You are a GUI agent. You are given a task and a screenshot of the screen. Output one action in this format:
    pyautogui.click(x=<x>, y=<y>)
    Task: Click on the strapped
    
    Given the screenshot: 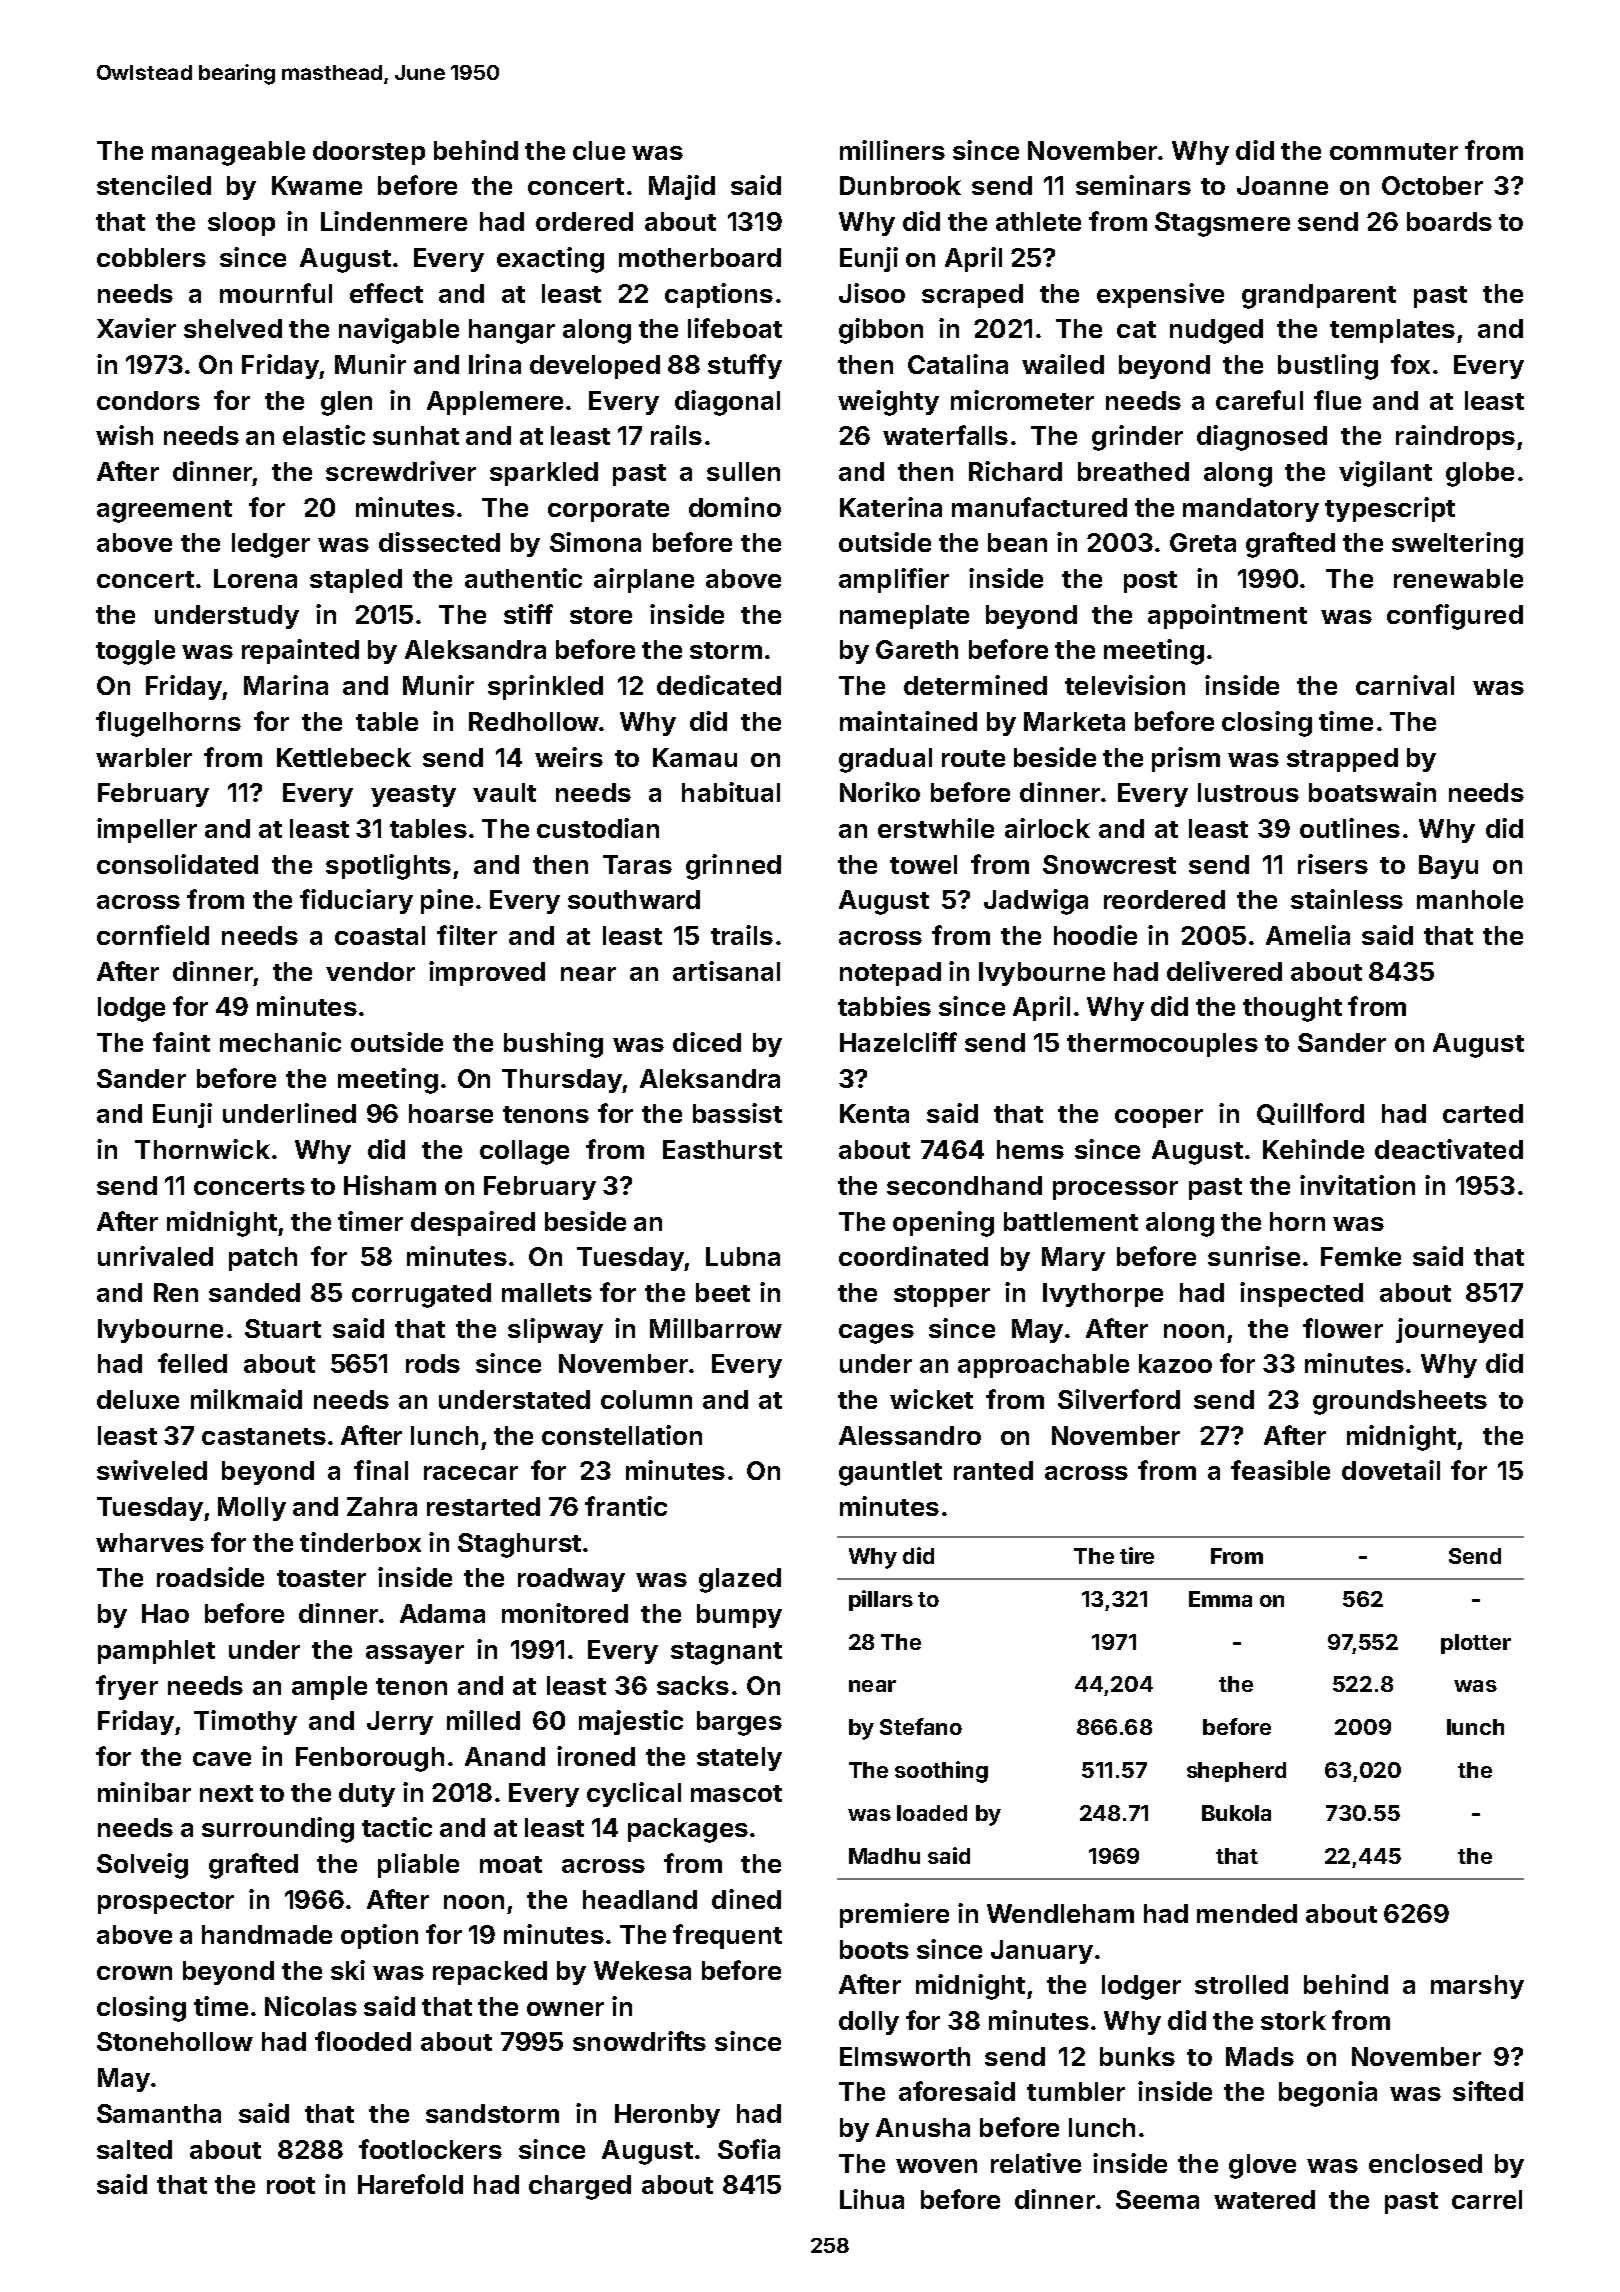 What is the action you would take?
    pyautogui.click(x=1342, y=760)
